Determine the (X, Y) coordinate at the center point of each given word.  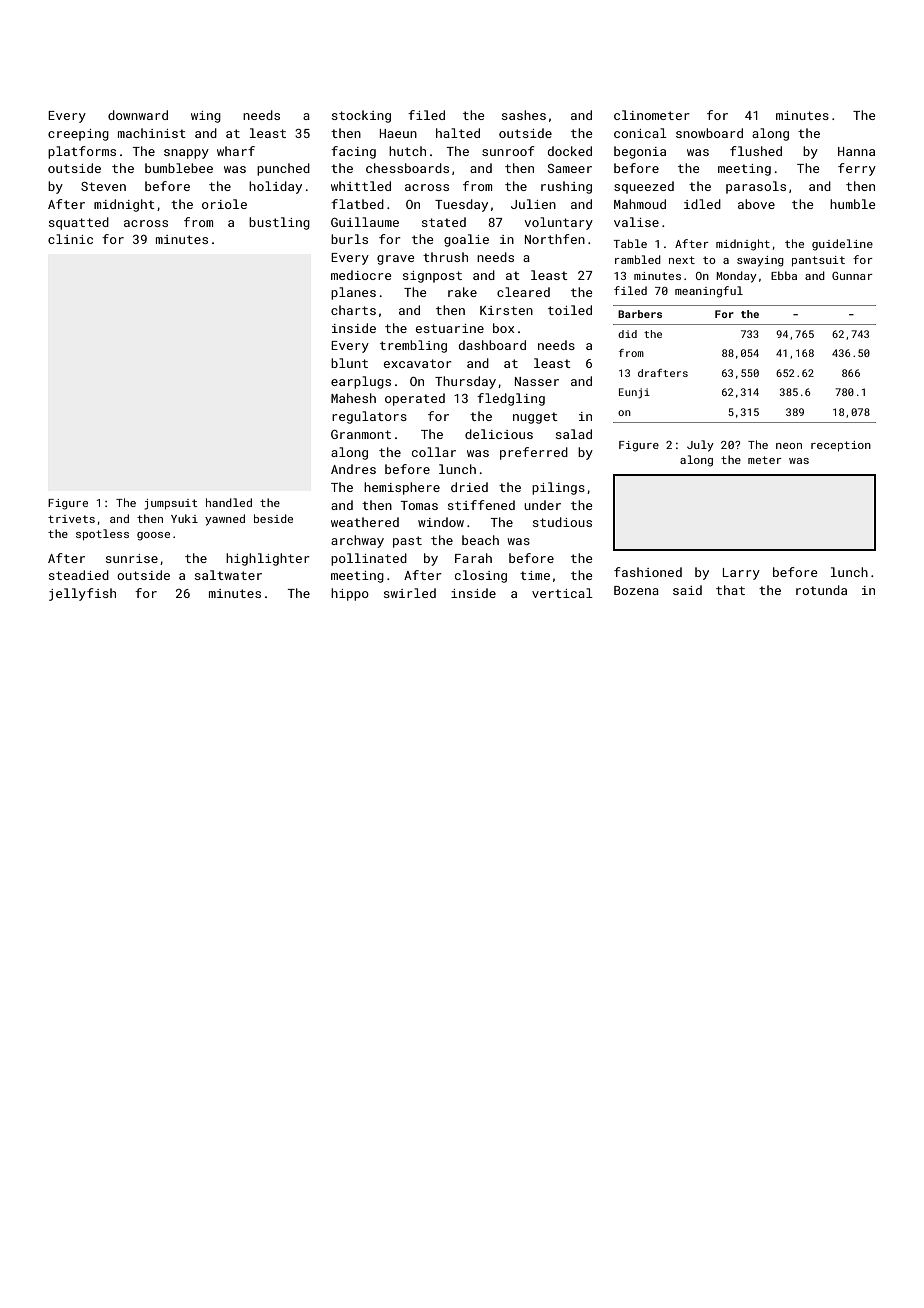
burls (349, 239)
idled (702, 204)
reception (841, 446)
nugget (535, 418)
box (503, 328)
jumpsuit (171, 504)
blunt (349, 363)
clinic (70, 239)
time (535, 575)
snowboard (709, 133)
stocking (361, 116)
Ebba (784, 275)
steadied (79, 575)
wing (206, 117)
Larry (741, 574)
